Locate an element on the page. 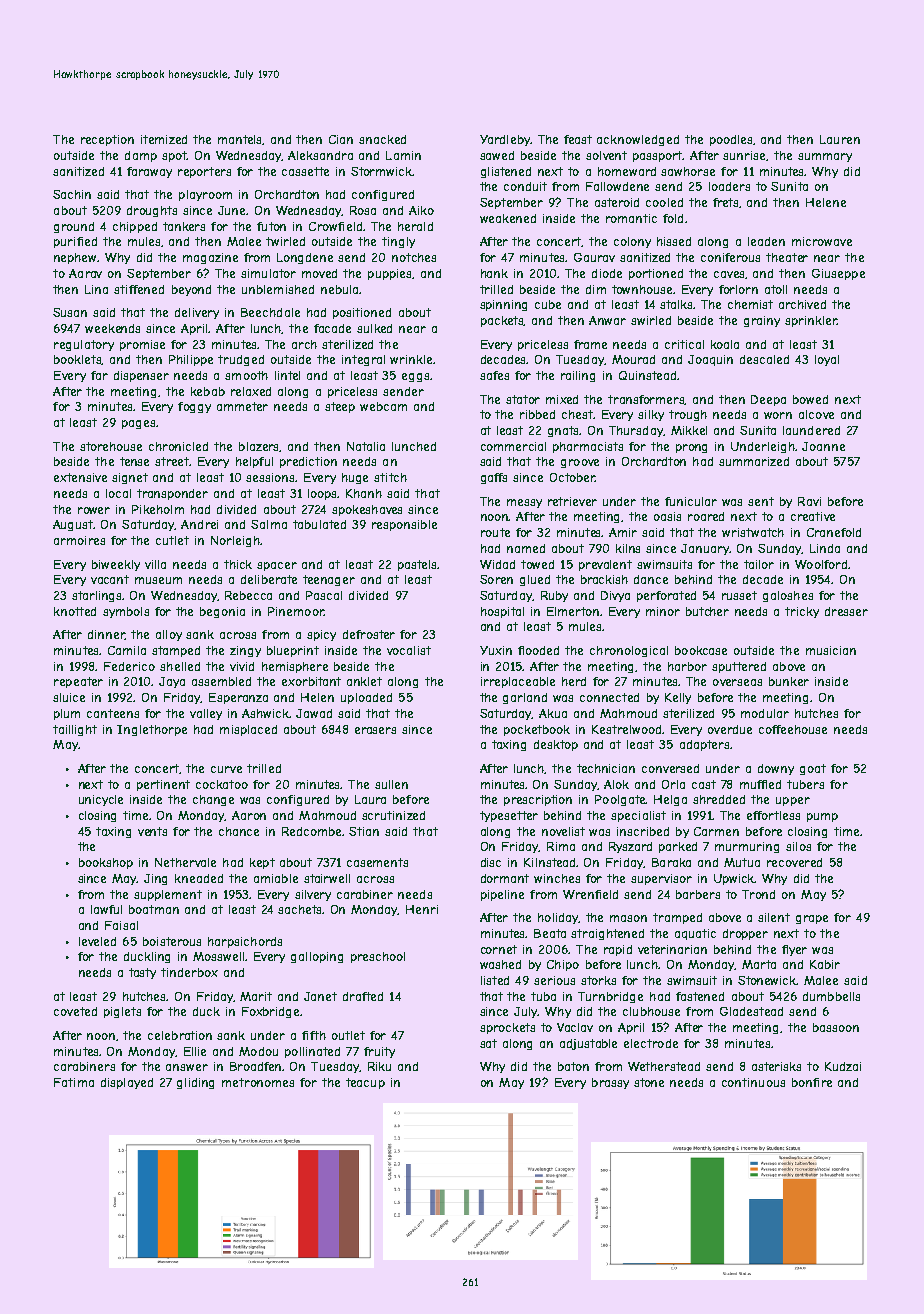 This document has width=924, height=1314. Modou is located at coordinates (258, 1051).
